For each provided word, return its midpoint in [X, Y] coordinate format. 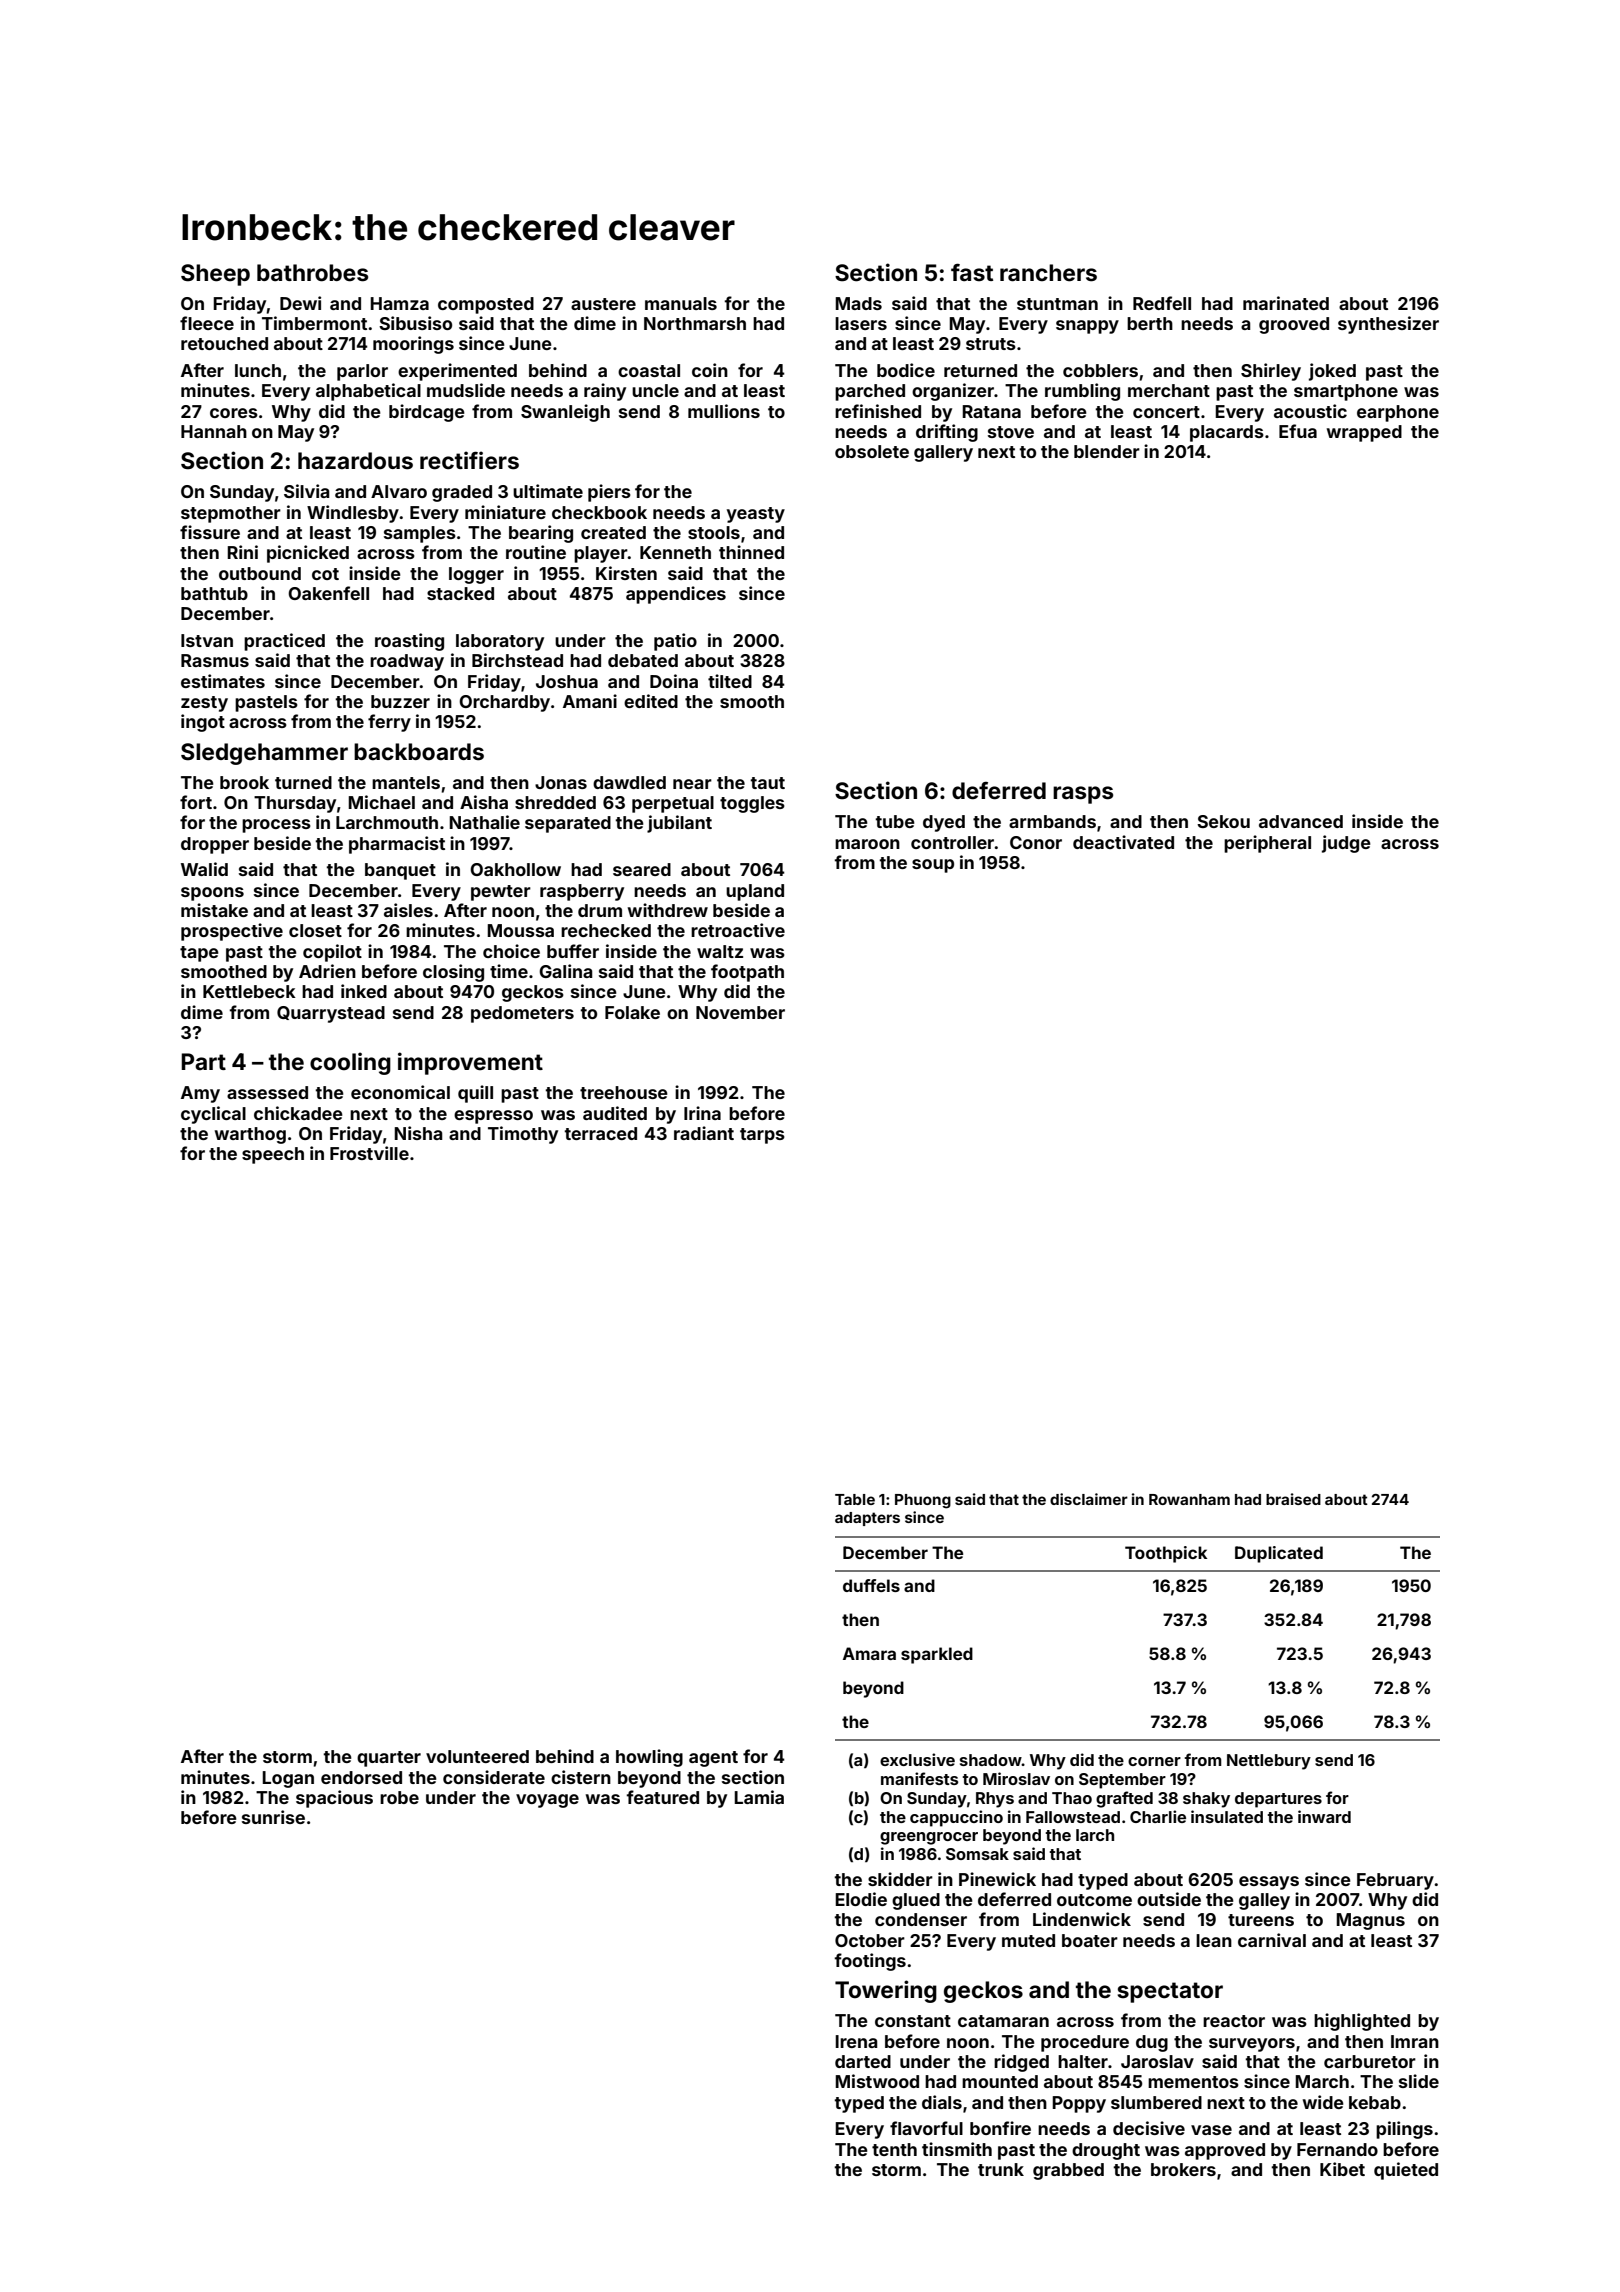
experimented [457, 372]
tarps [762, 1136]
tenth [894, 2149]
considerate [494, 1777]
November [740, 1012]
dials [942, 2102]
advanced [1301, 821]
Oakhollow [515, 869]
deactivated [1123, 842]
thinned [751, 552]
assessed [267, 1092]
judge [1346, 844]
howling [649, 1758]
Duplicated [1279, 1554]
